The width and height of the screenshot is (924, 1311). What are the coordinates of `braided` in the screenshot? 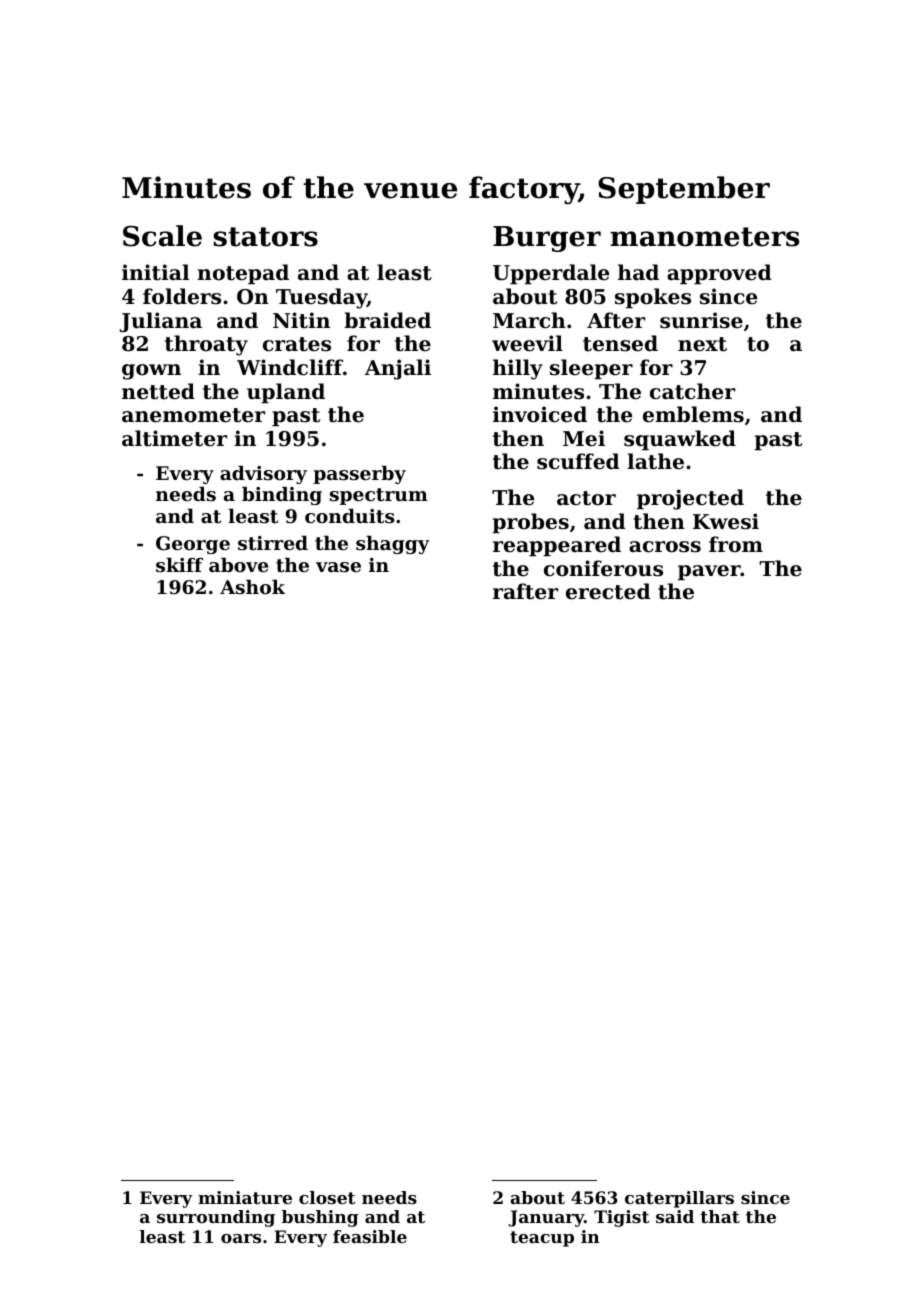 It's located at (387, 320).
